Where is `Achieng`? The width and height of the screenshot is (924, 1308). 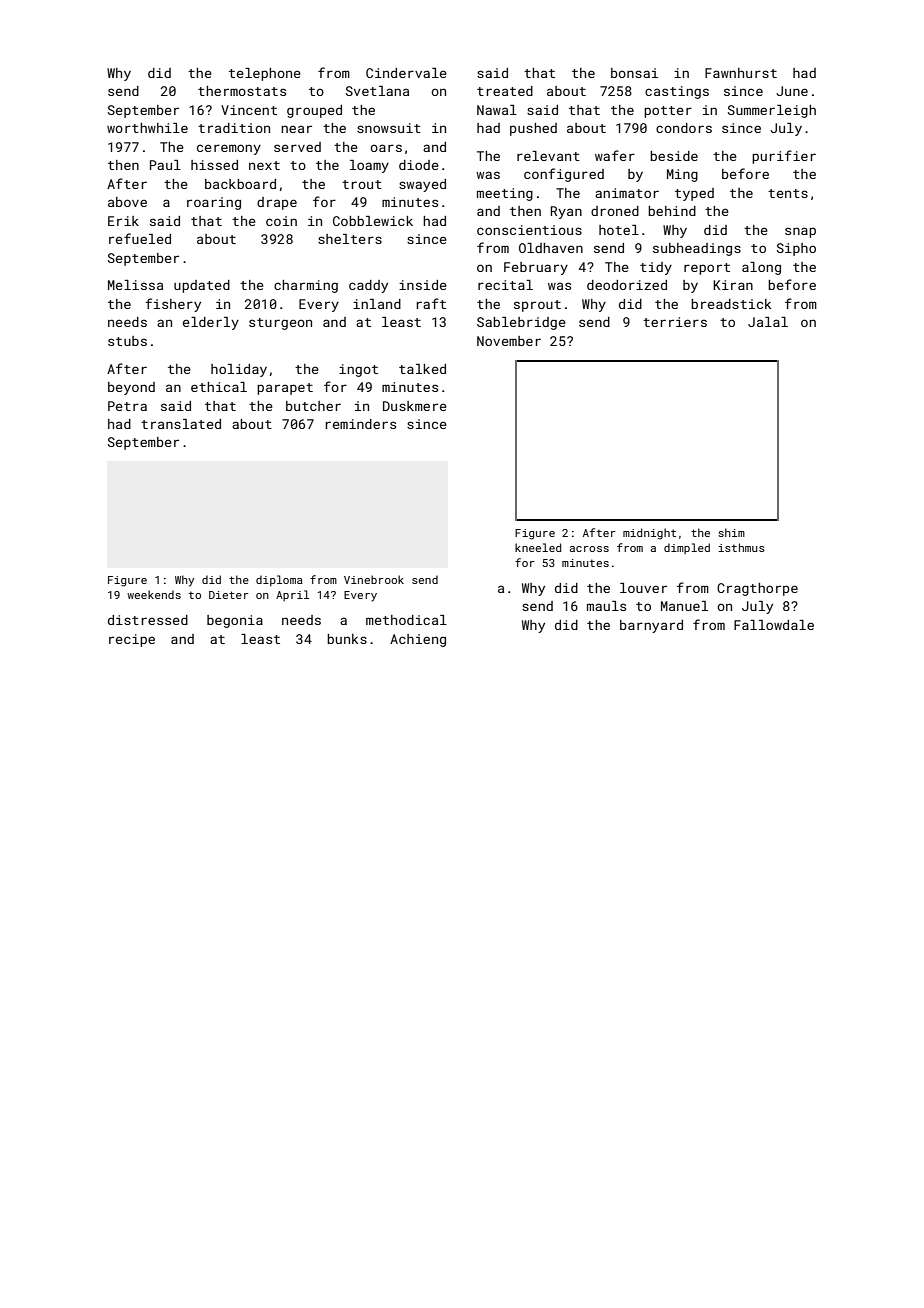 Achieng is located at coordinates (418, 640).
